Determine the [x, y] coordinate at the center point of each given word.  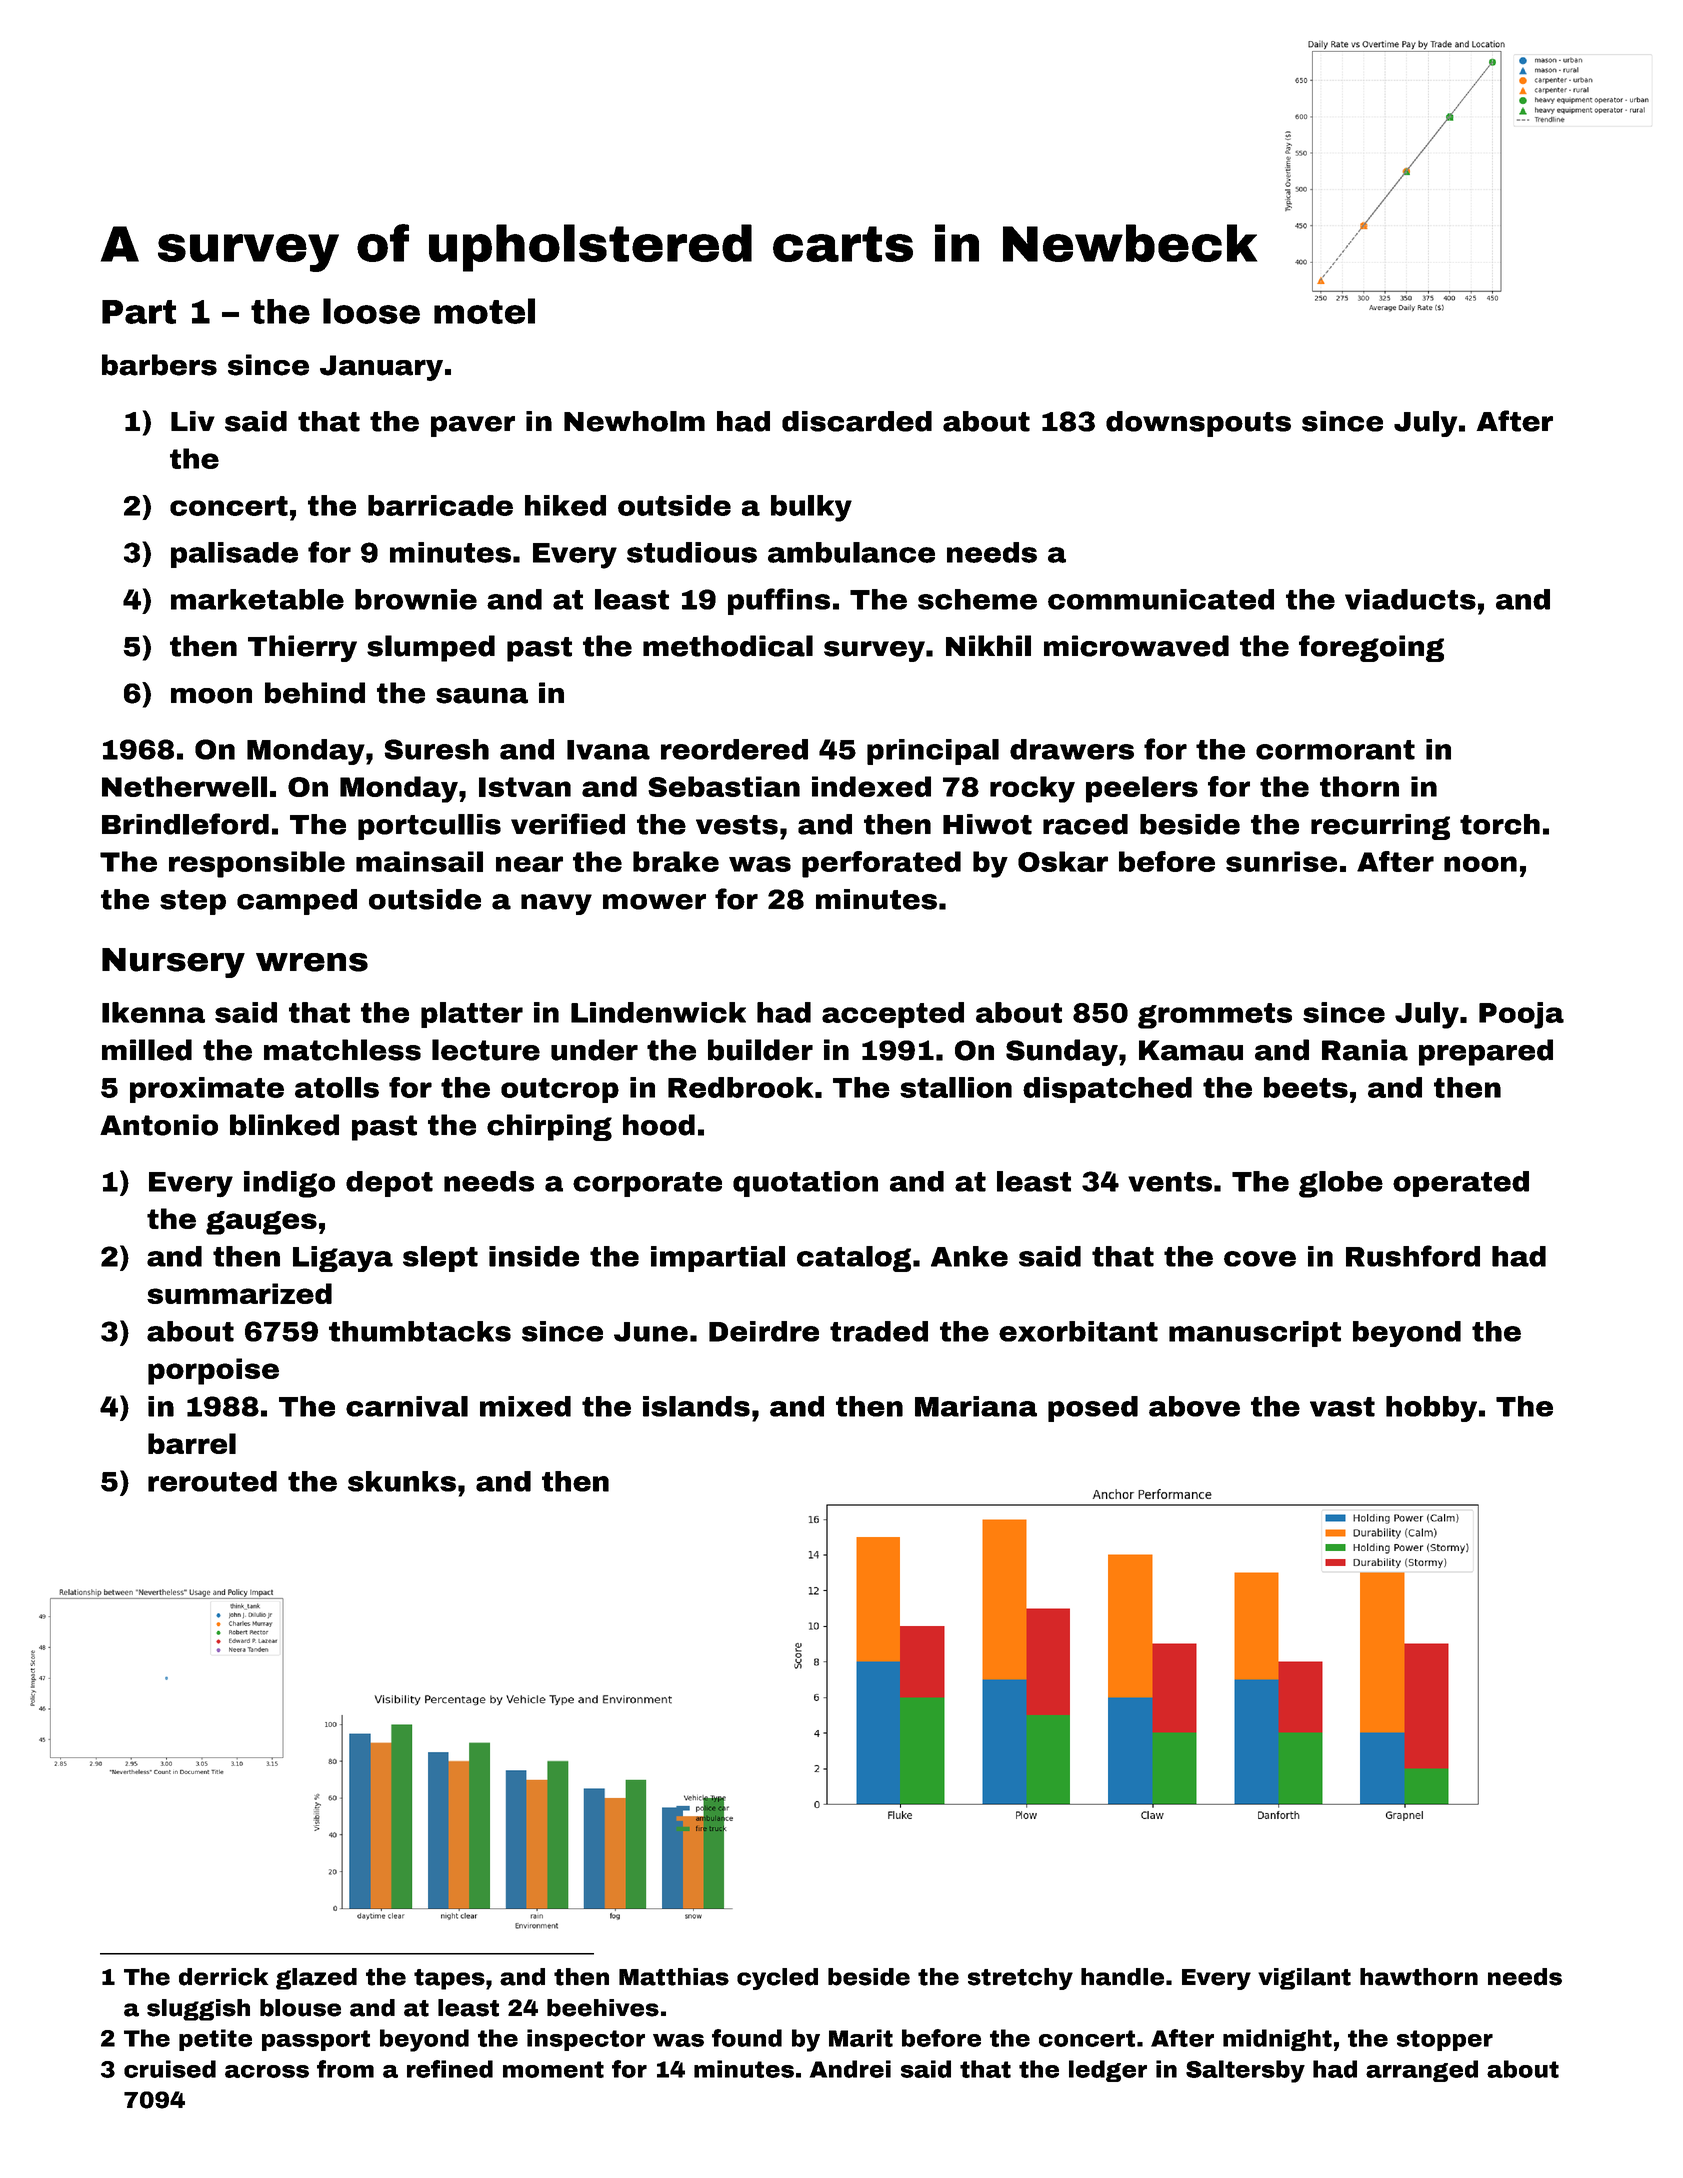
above [1194, 1406]
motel [484, 311]
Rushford [1413, 1256]
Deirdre [764, 1331]
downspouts [1198, 424]
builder [760, 1050]
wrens [312, 962]
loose [371, 311]
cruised [170, 2069]
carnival [407, 1406]
